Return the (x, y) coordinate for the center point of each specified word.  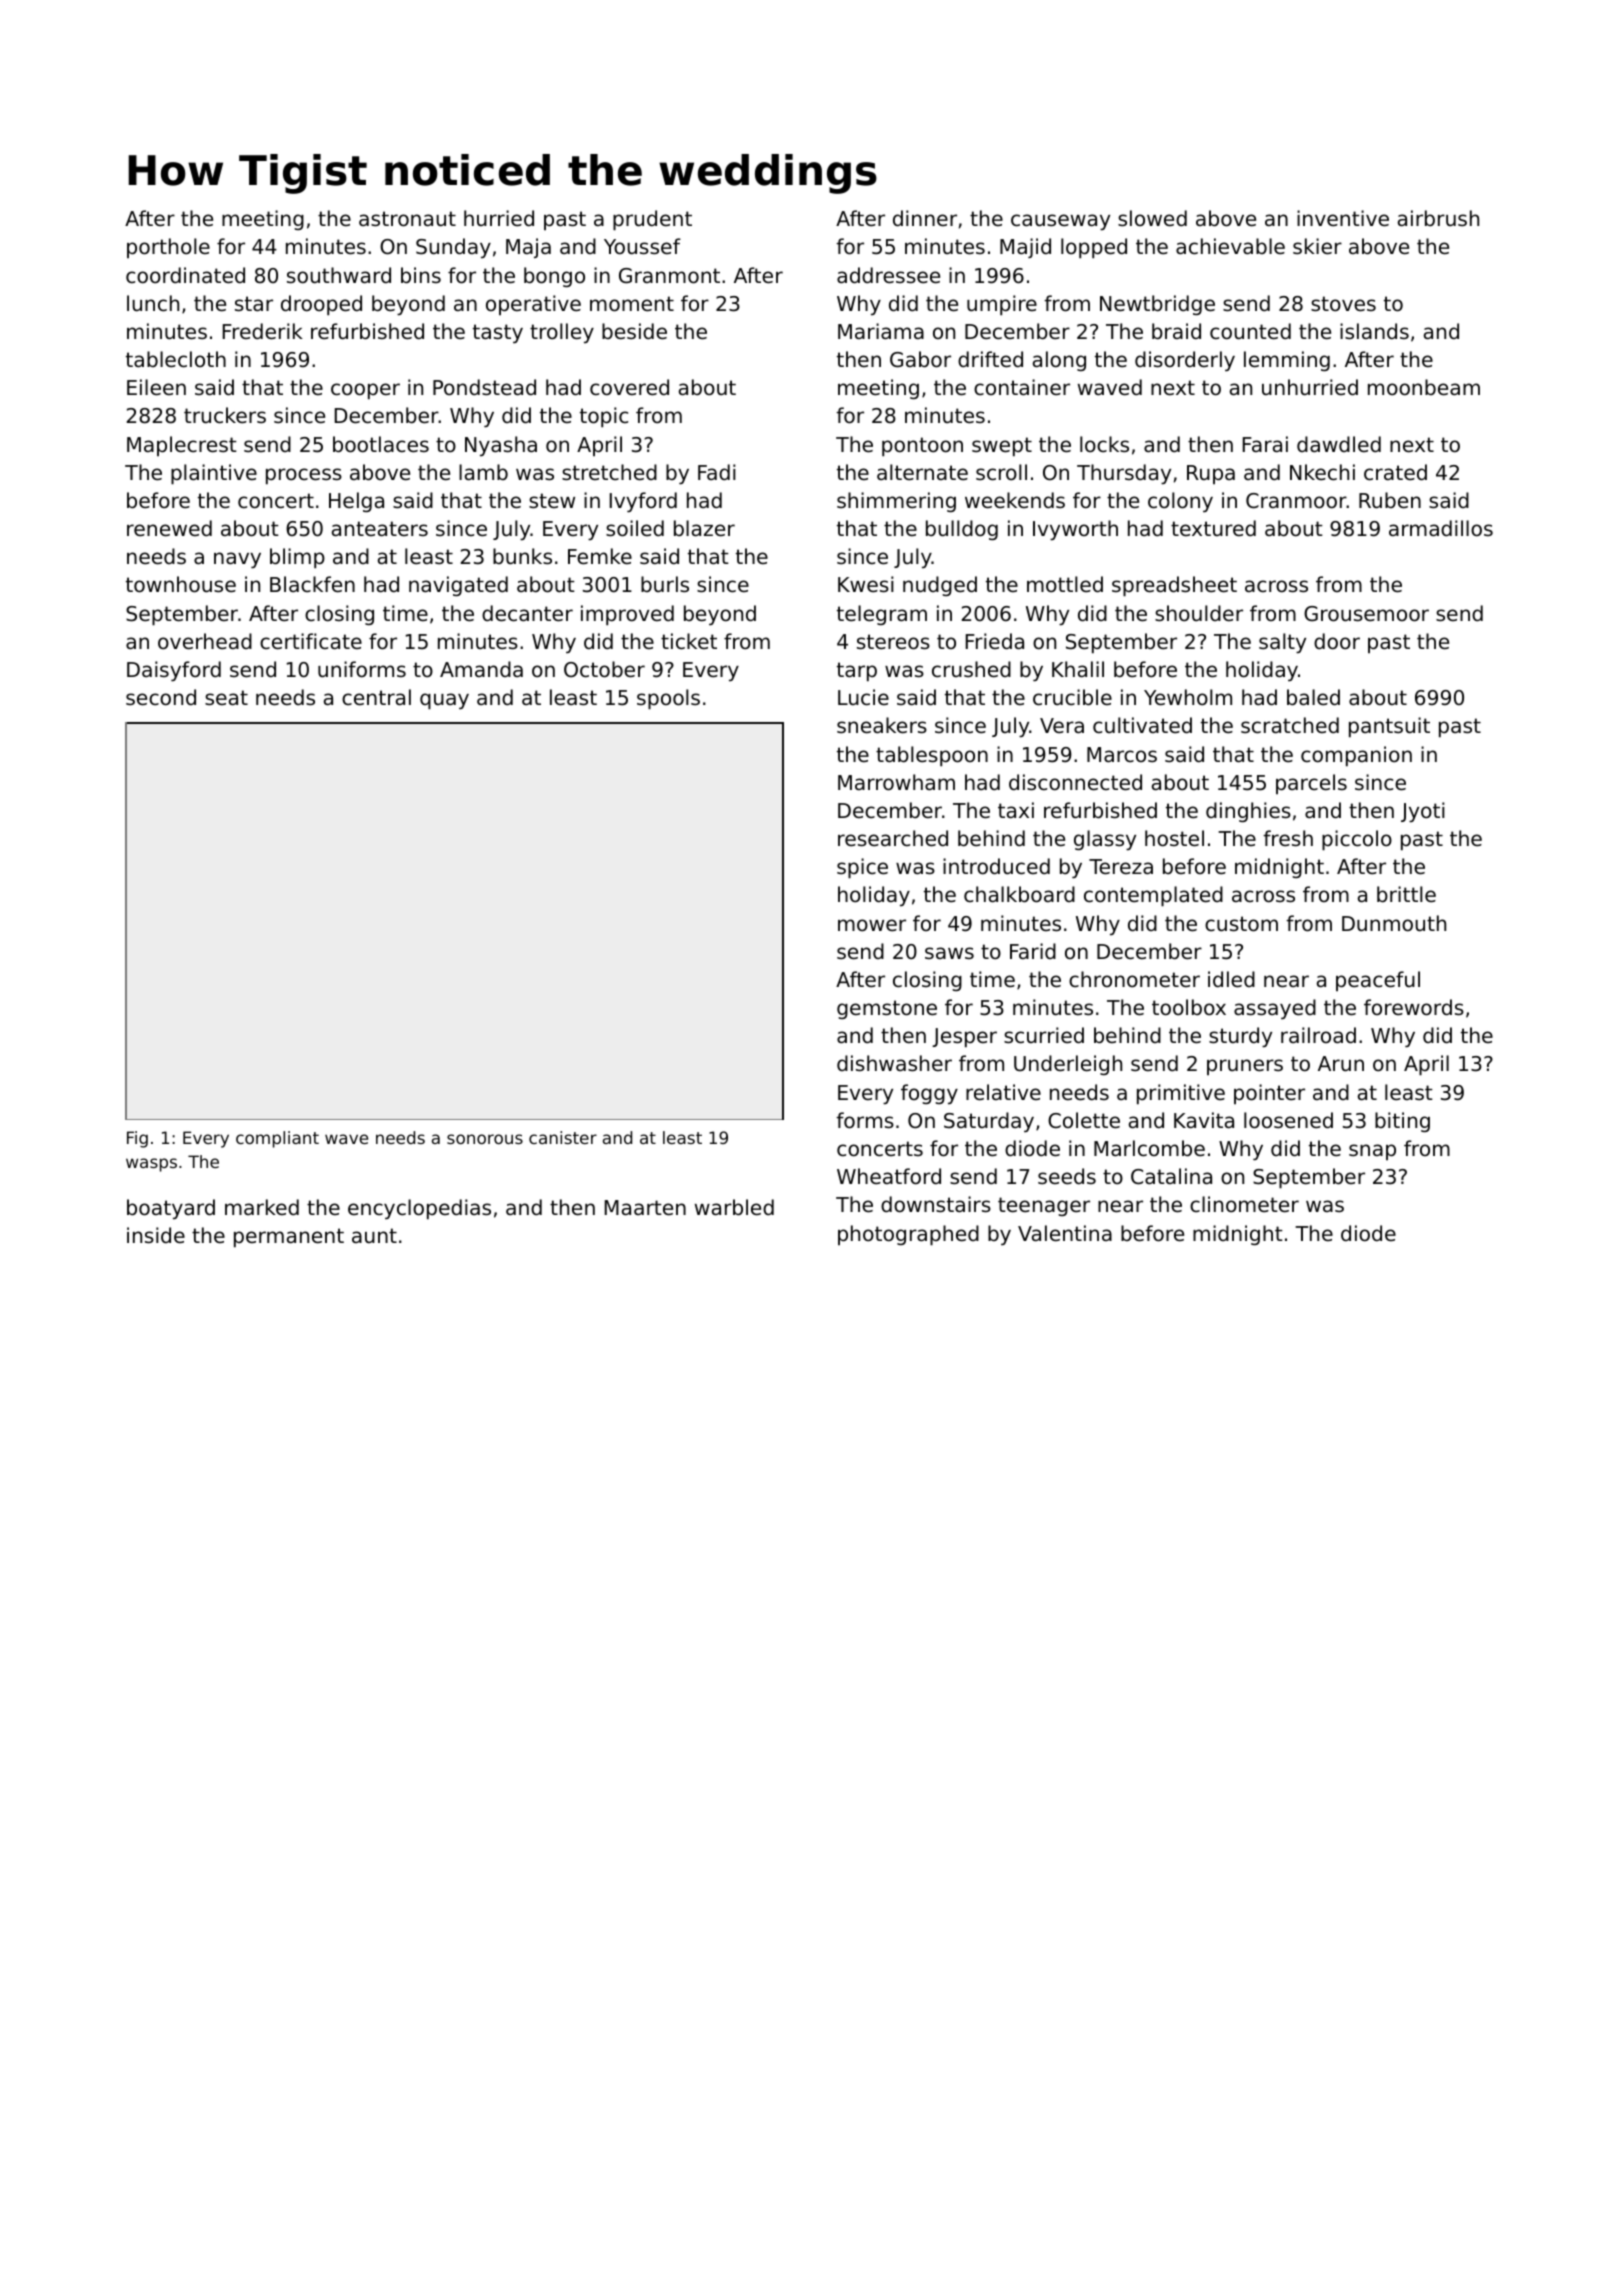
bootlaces (381, 444)
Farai (1265, 444)
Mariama (881, 331)
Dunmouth (1394, 923)
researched (893, 838)
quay (444, 701)
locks (1104, 444)
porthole (168, 248)
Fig (137, 1139)
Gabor (920, 359)
